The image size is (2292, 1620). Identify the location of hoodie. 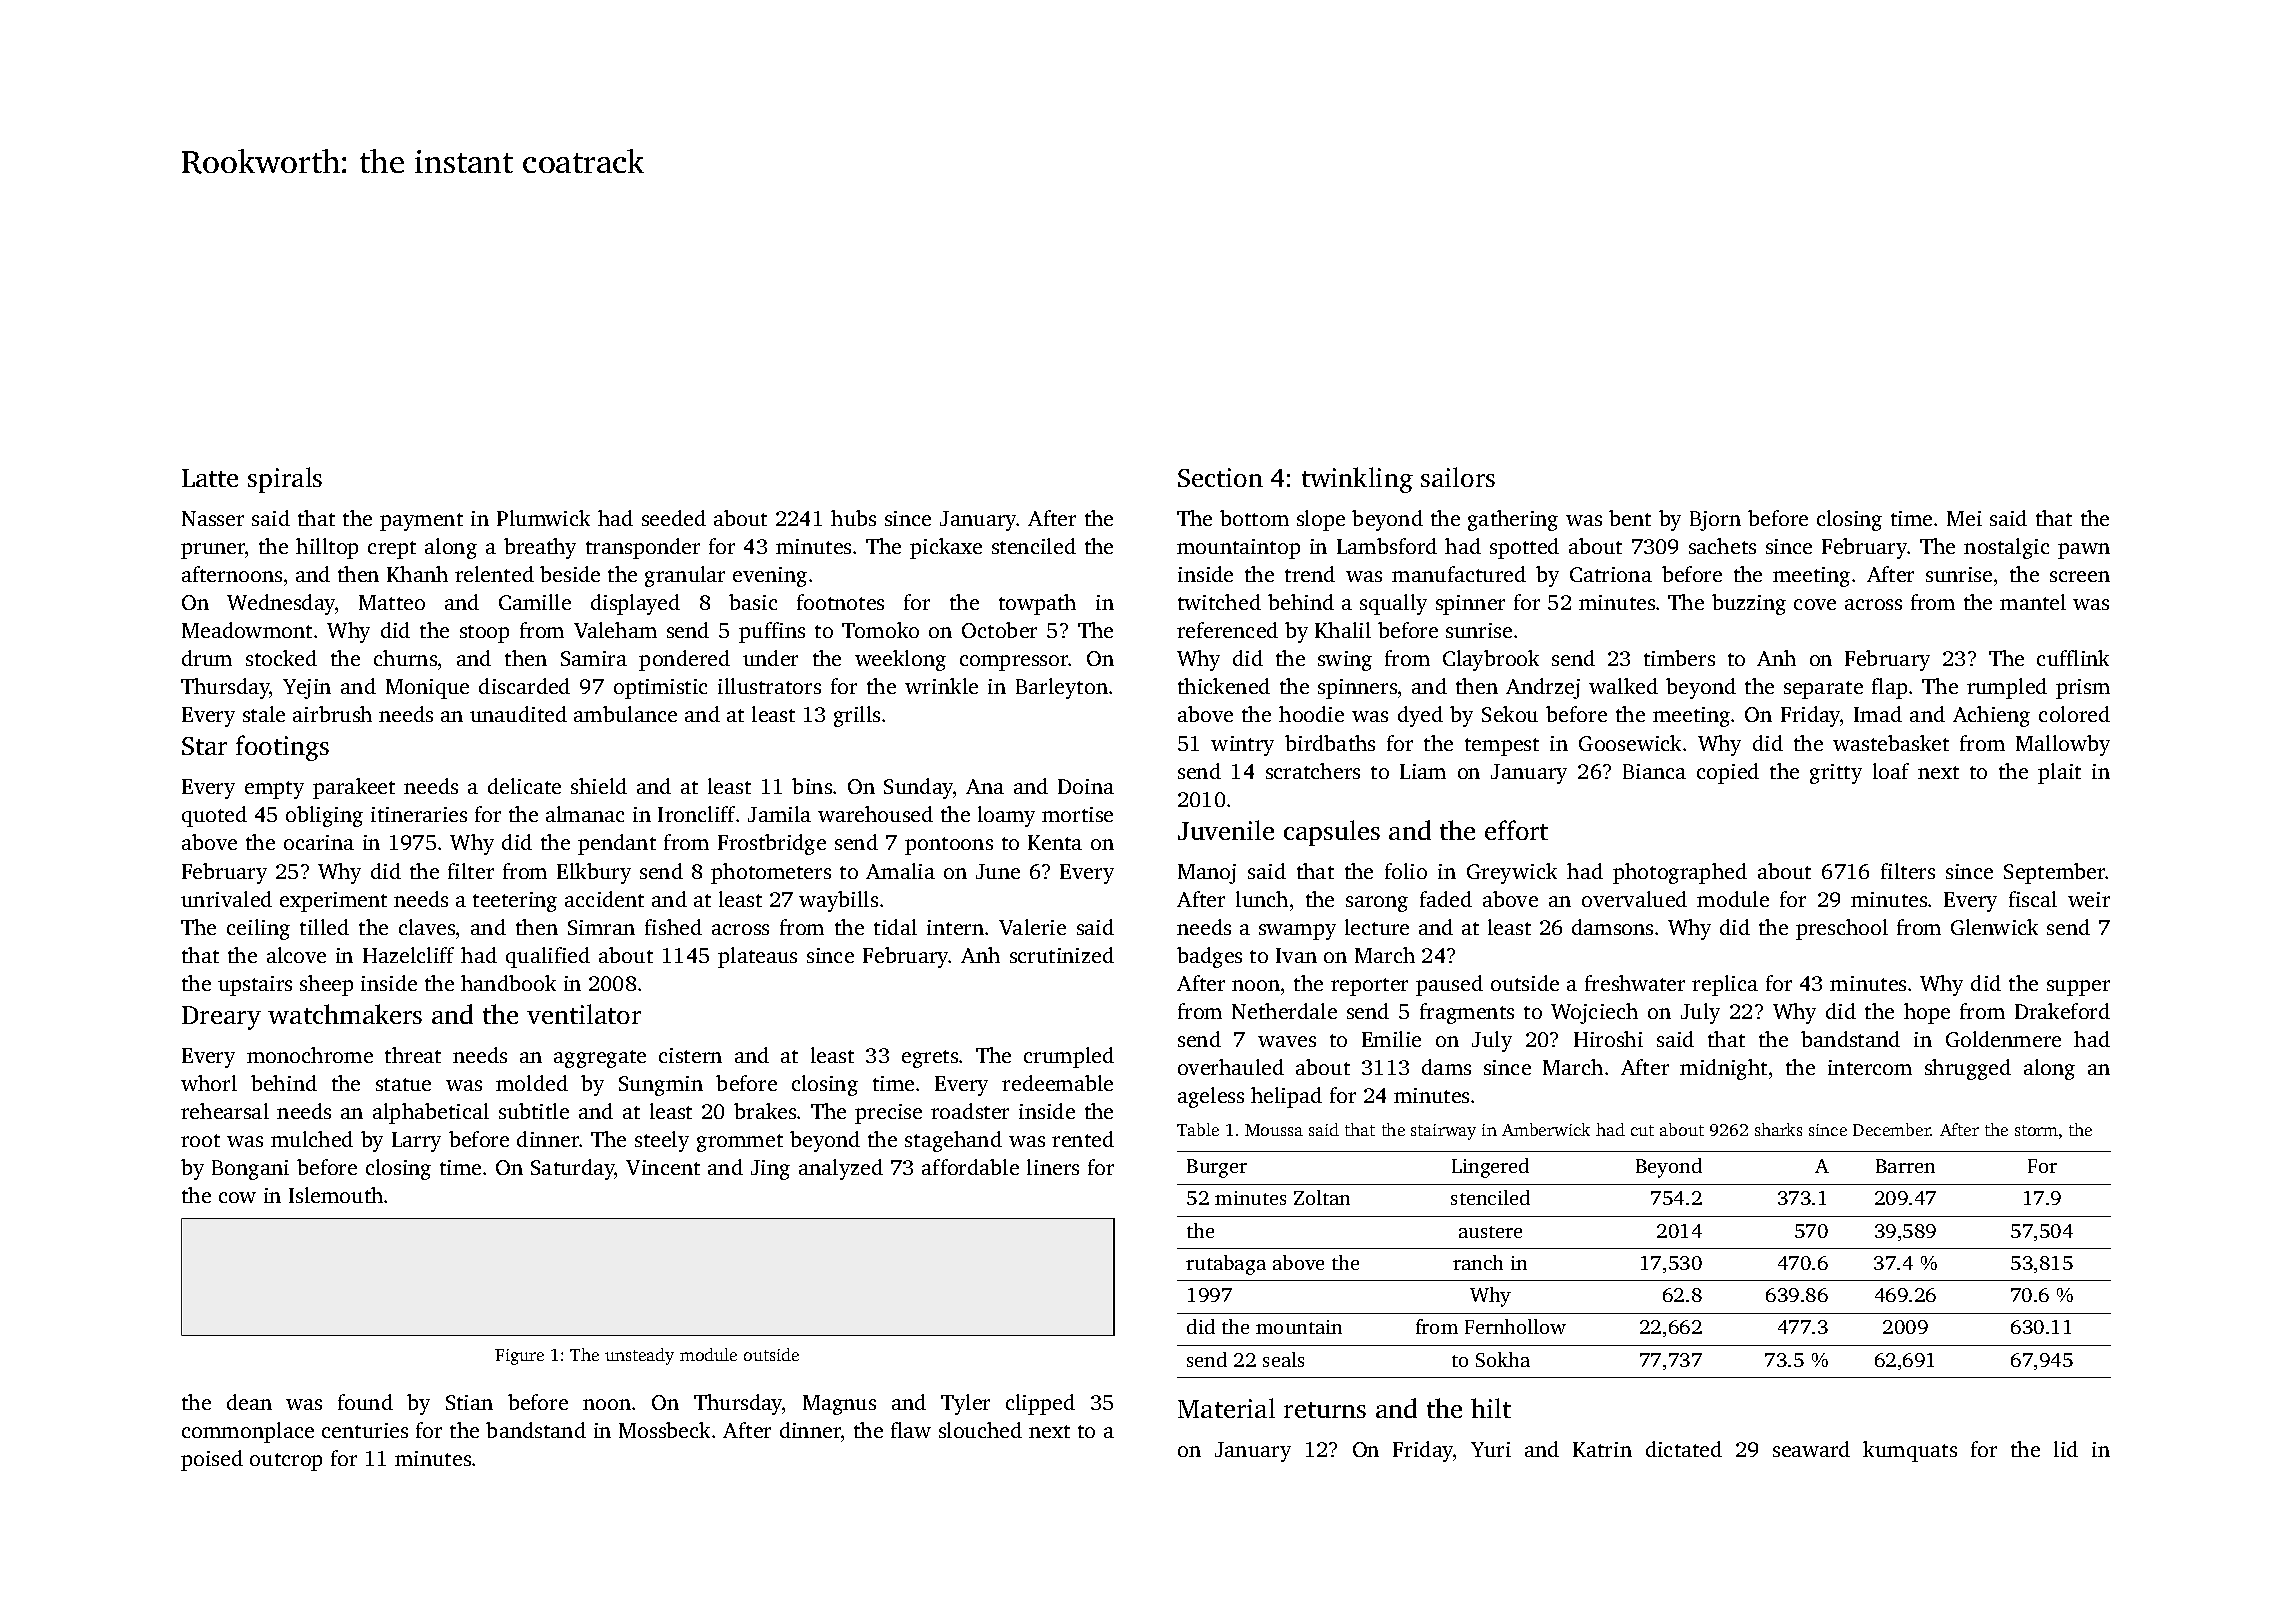
(1311, 714).
